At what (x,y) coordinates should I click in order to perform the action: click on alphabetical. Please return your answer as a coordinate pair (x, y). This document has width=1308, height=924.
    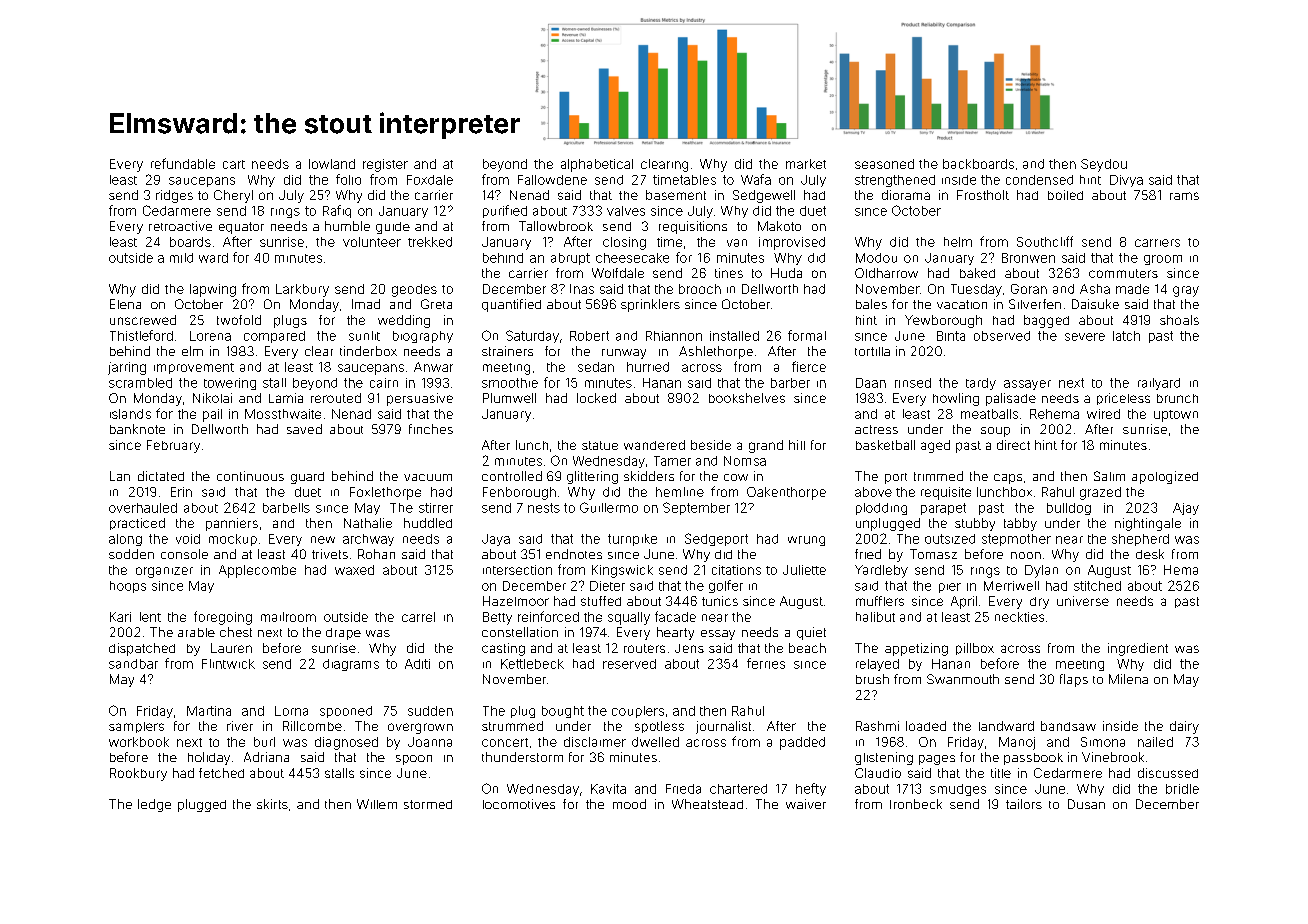
    Looking at the image, I should click on (597, 165).
